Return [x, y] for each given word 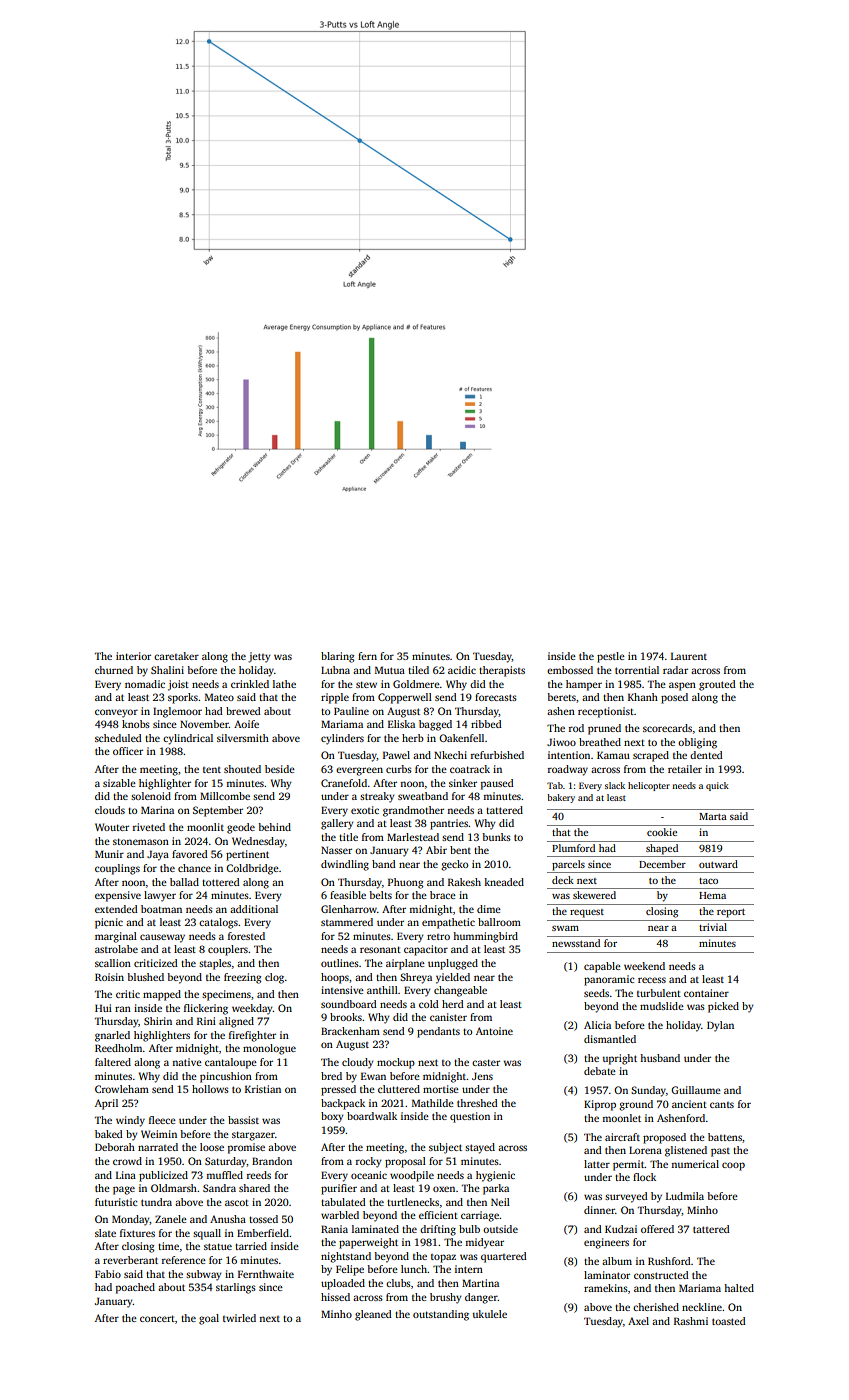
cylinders [342, 739]
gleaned [373, 1315]
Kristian [263, 1089]
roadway [568, 770]
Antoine [494, 1031]
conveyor [116, 713]
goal [209, 1319]
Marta [713, 816]
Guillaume [696, 1090]
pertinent [247, 855]
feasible [348, 895]
